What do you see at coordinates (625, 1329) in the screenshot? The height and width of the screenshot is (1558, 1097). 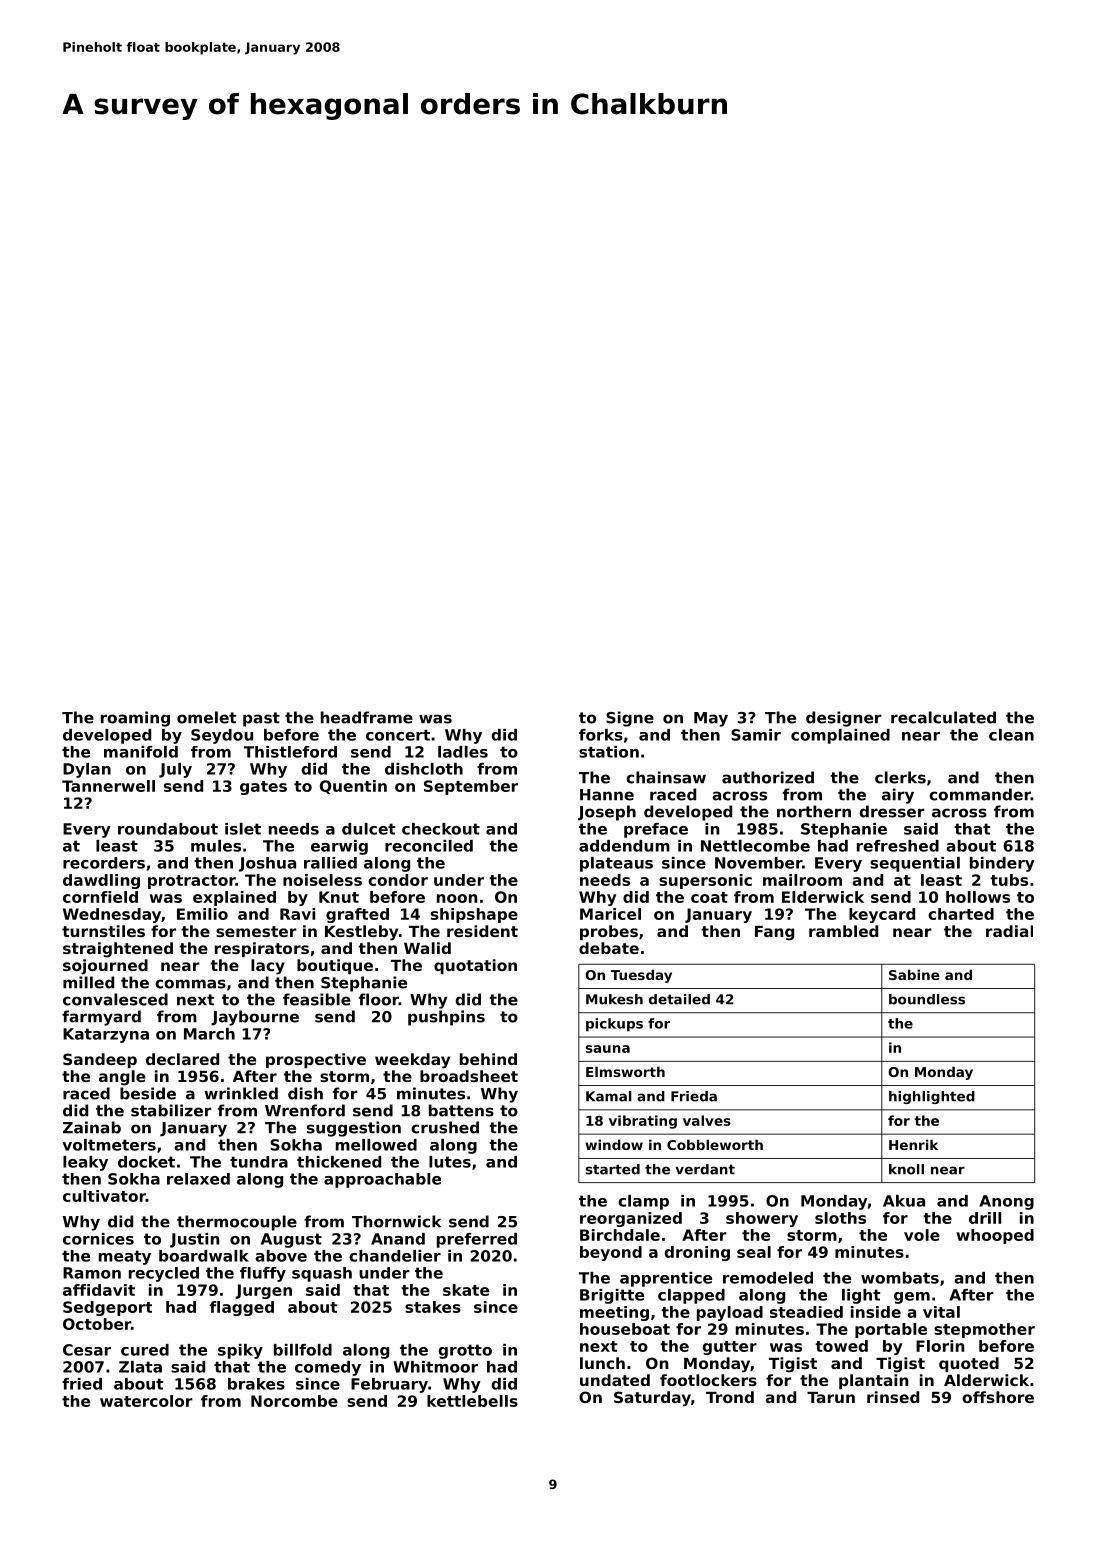 I see `houseboat` at bounding box center [625, 1329].
